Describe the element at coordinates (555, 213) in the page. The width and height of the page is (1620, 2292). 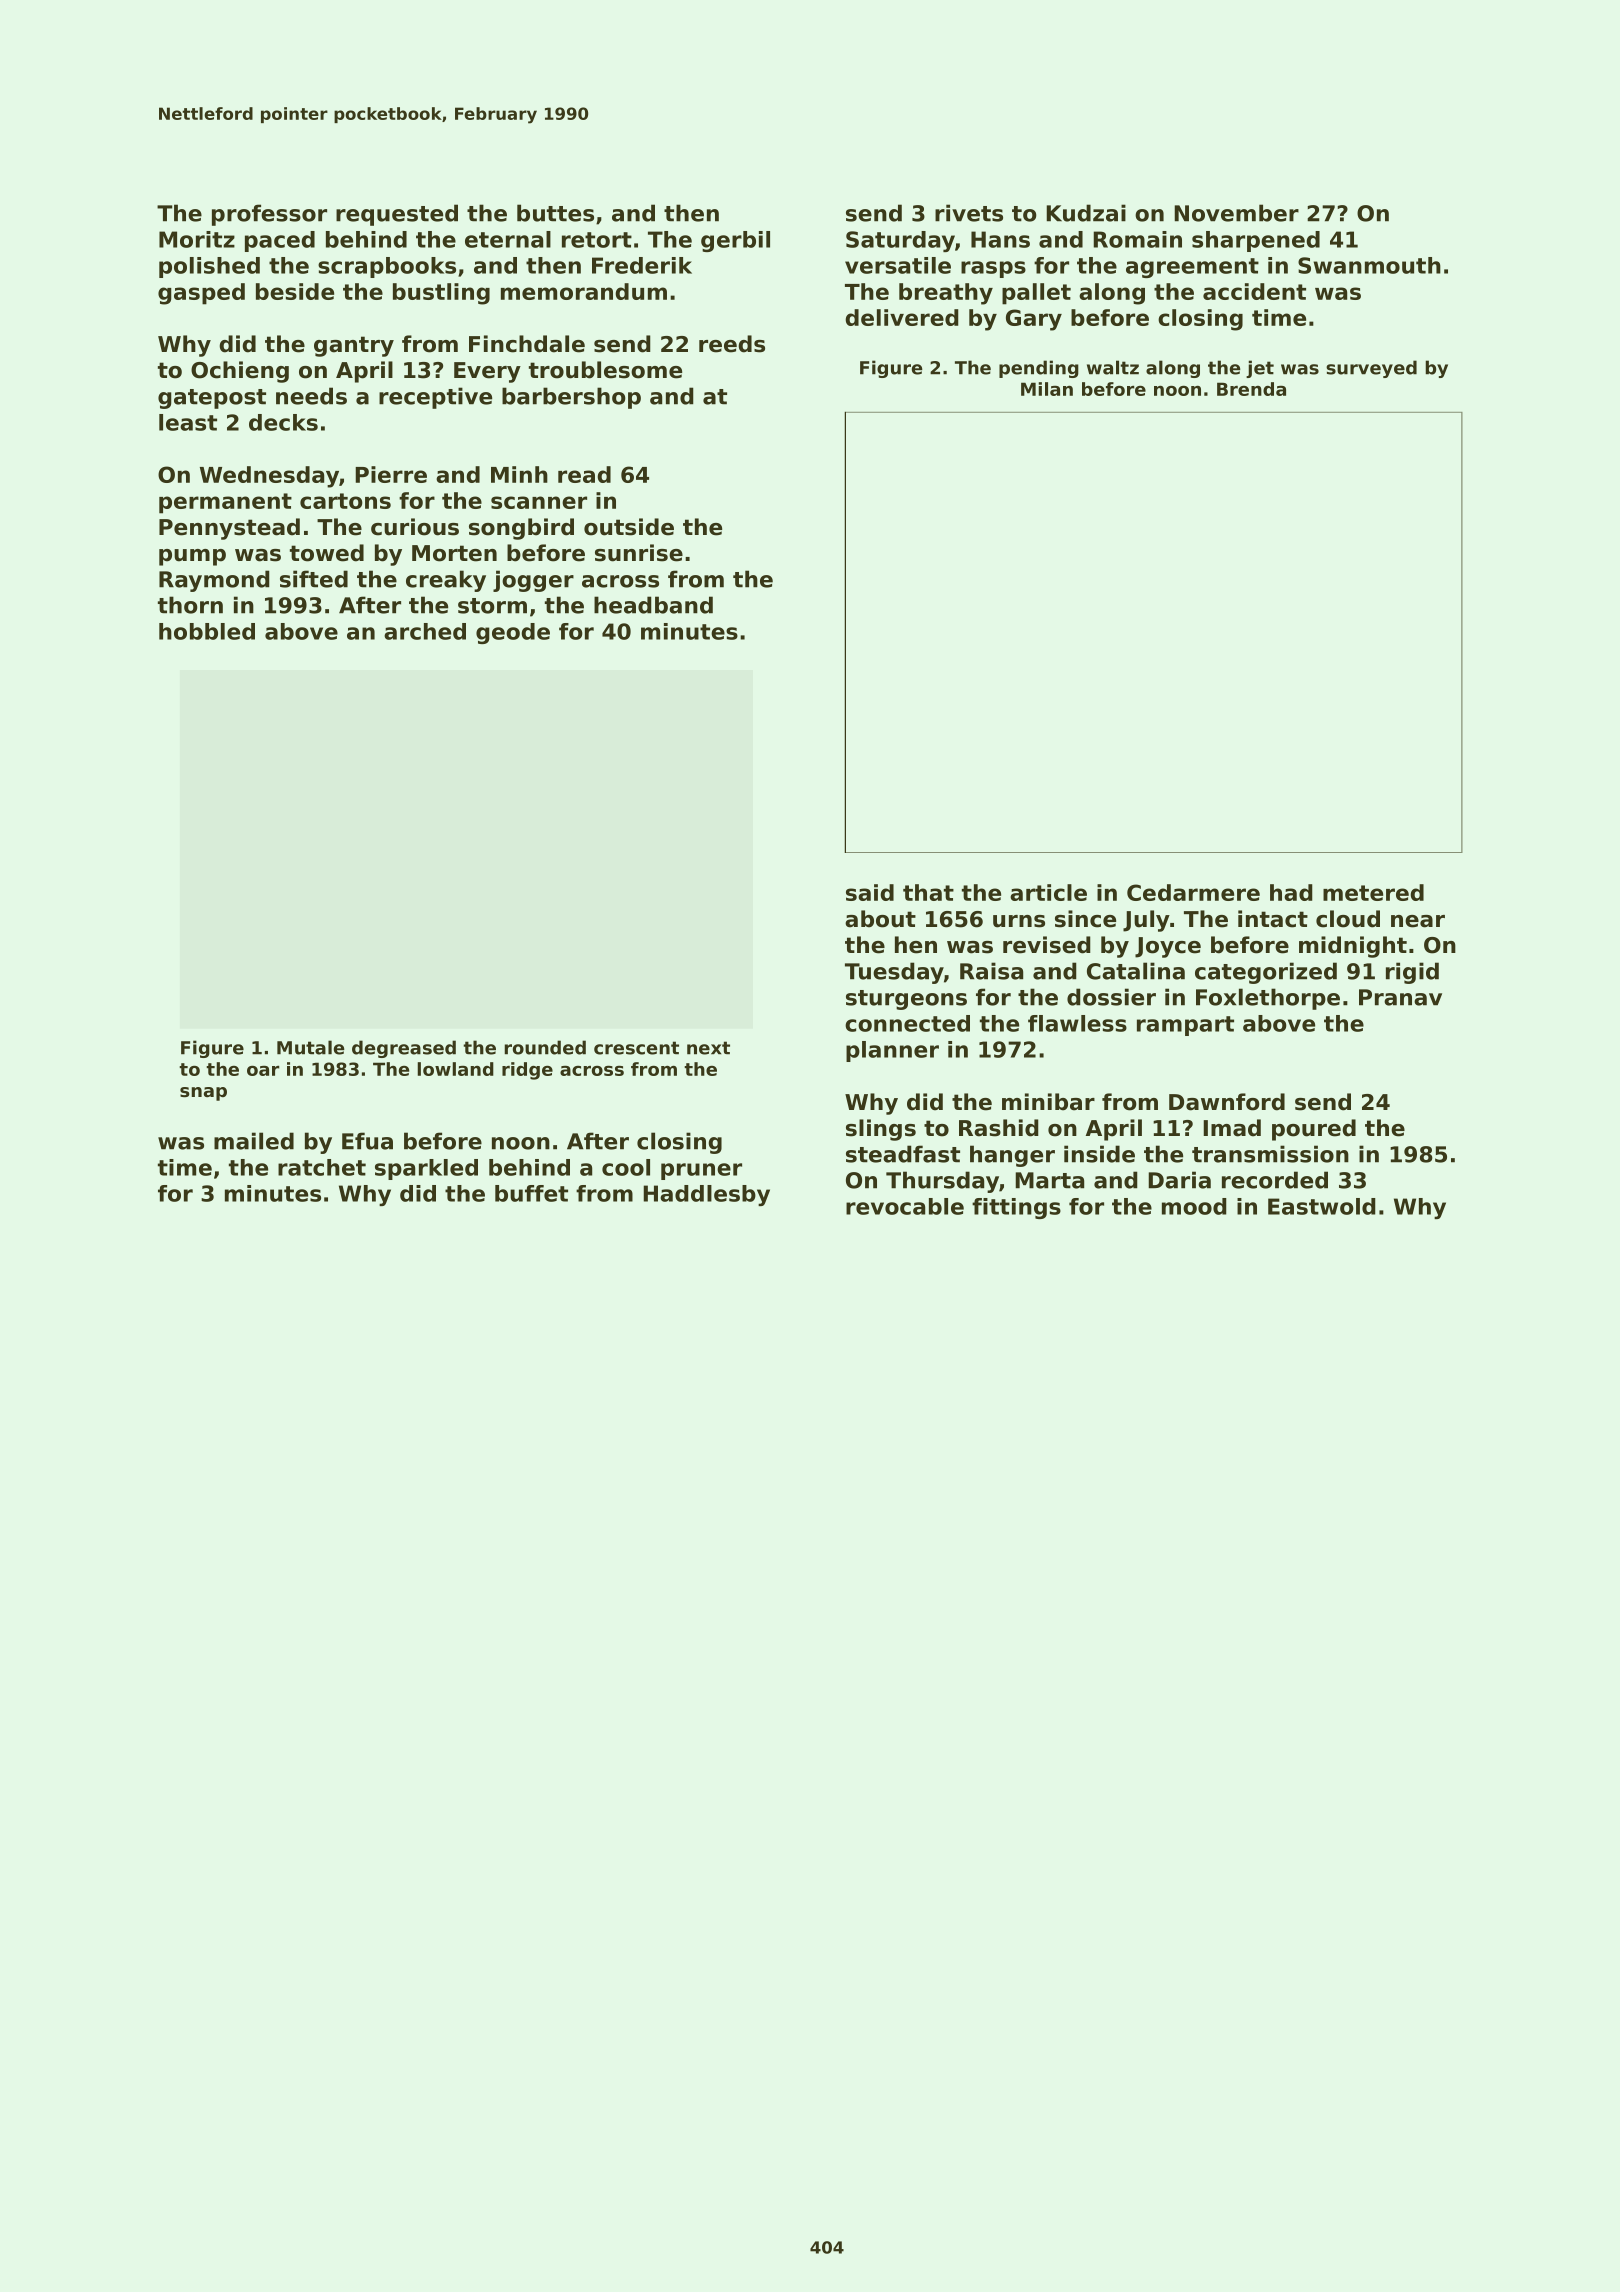
I see `buttes` at that location.
